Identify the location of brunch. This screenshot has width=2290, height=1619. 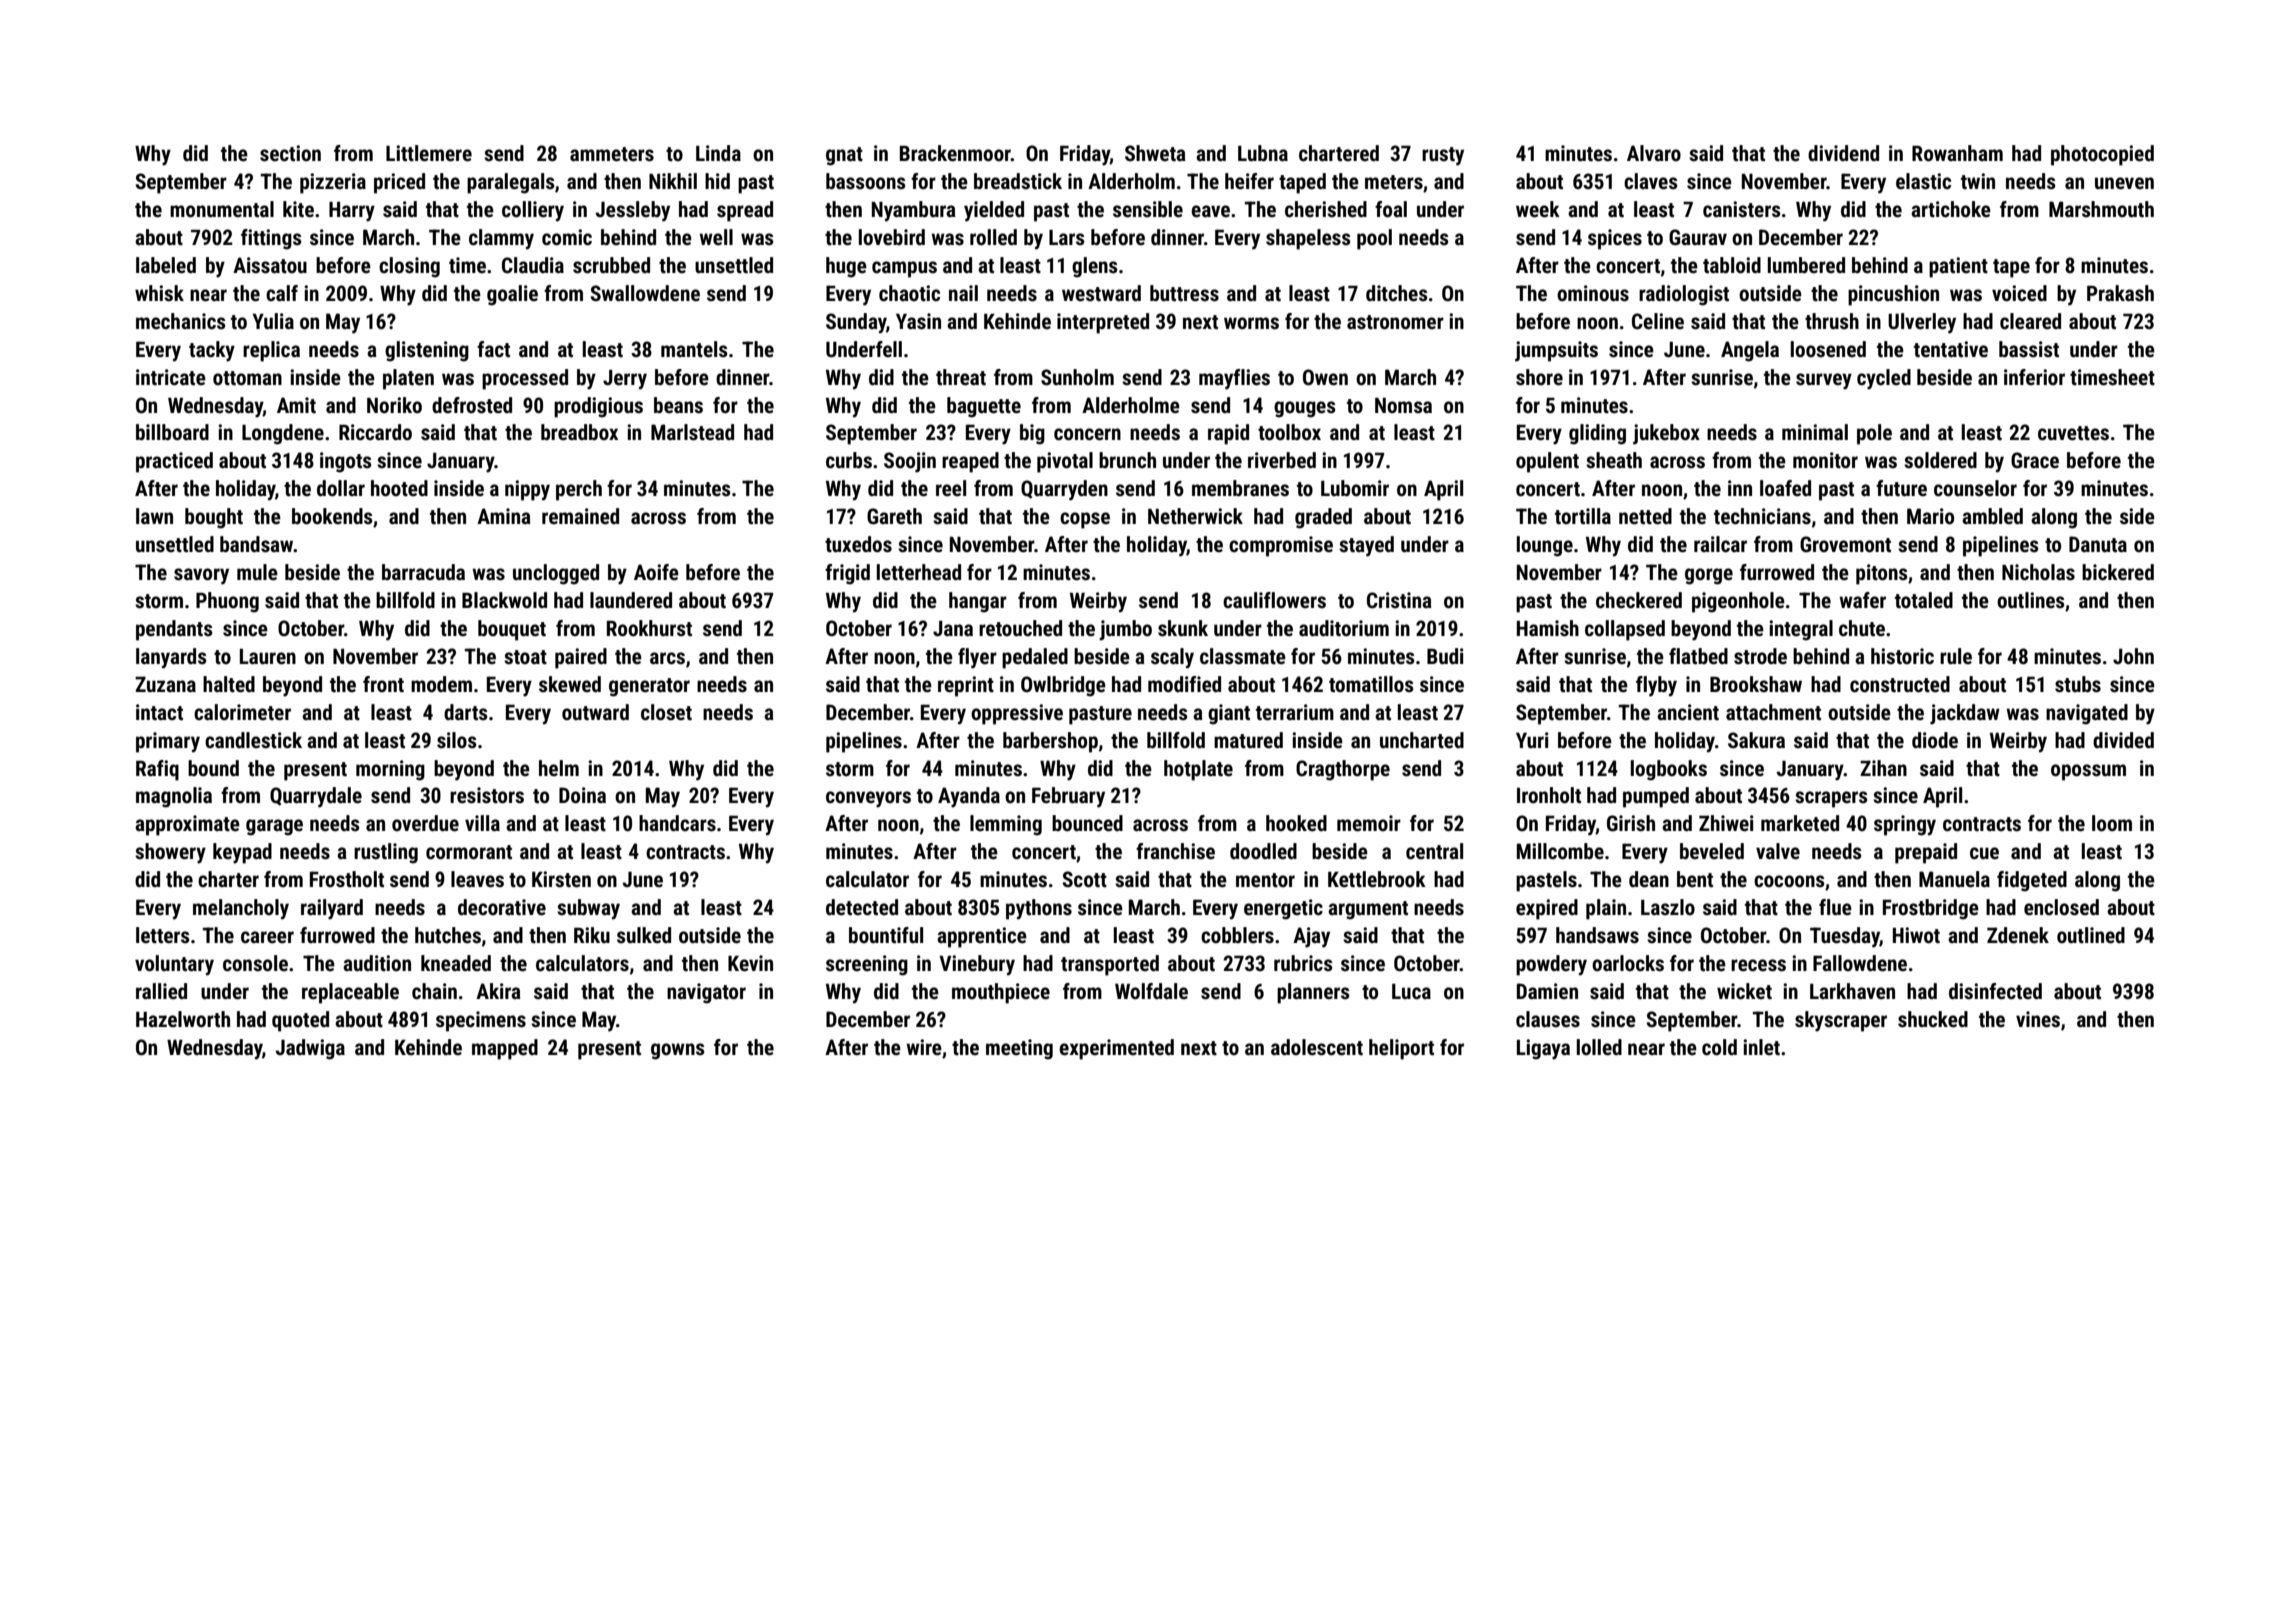
(1127, 460).
